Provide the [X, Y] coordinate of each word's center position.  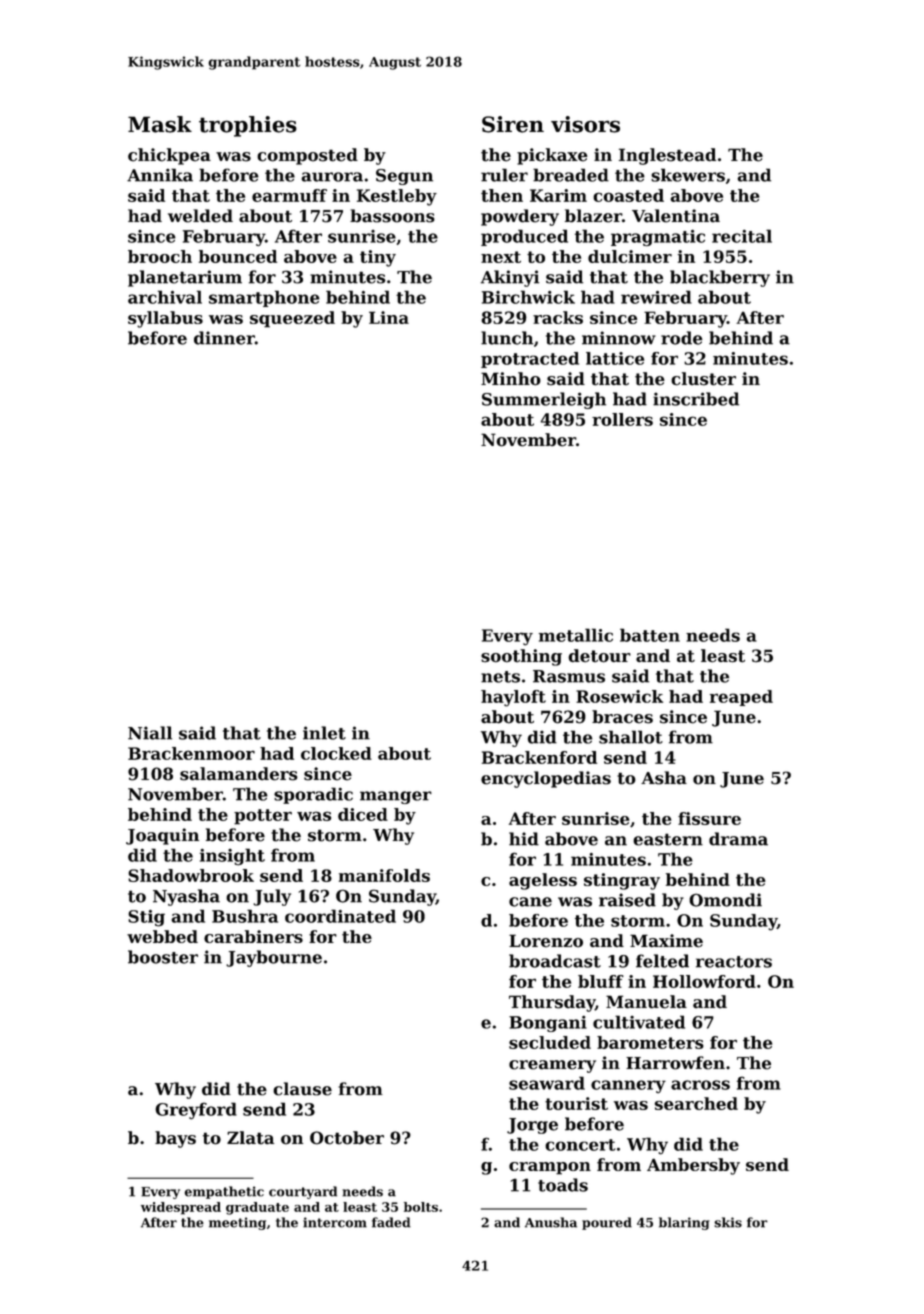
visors [585, 124]
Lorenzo [546, 941]
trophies [248, 126]
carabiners [253, 936]
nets [500, 677]
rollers [622, 419]
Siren [513, 124]
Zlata [250, 1138]
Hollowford [704, 981]
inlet [324, 733]
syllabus [165, 319]
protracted [530, 360]
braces [622, 717]
